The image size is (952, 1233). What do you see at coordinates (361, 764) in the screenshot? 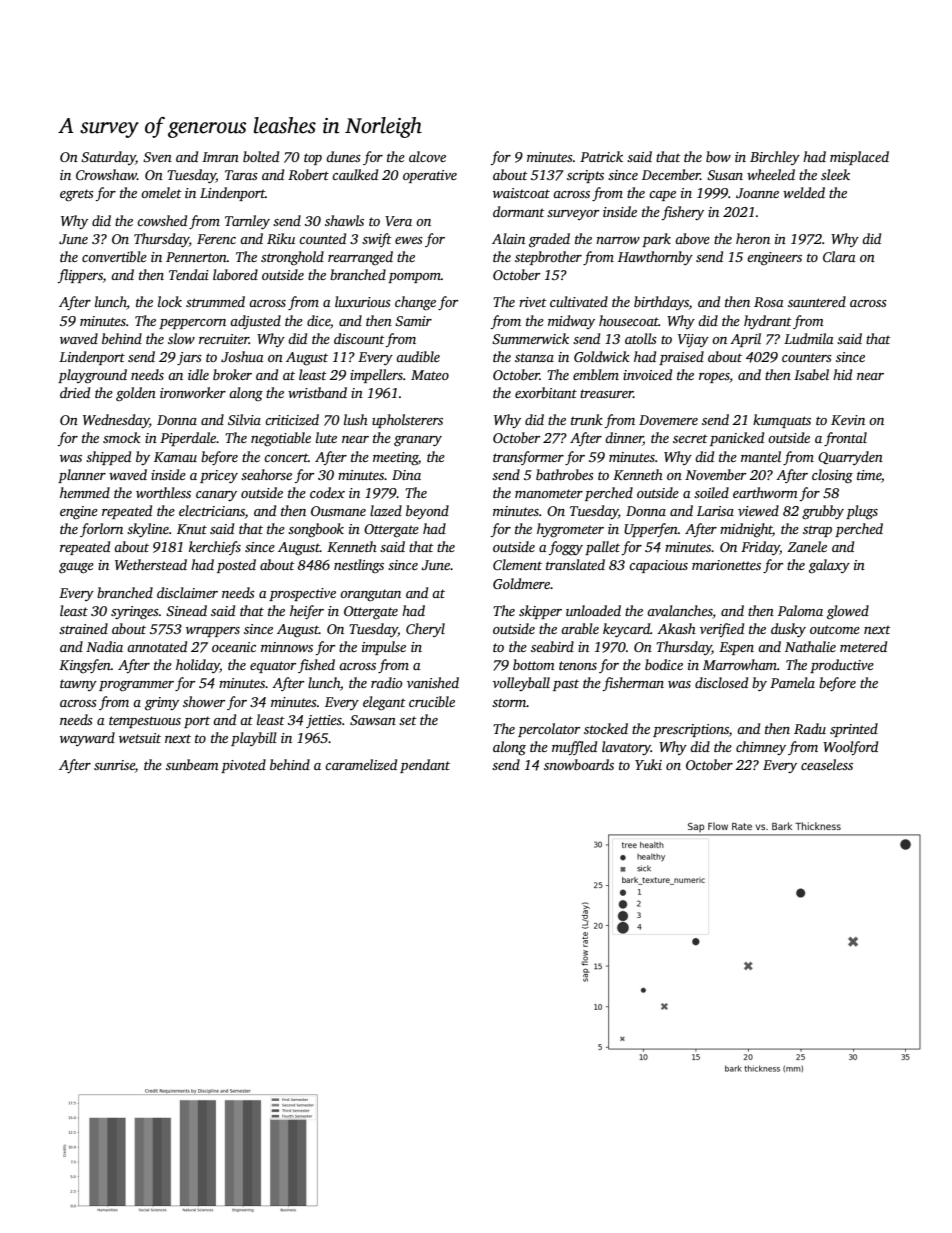
I see `caramelized` at bounding box center [361, 764].
